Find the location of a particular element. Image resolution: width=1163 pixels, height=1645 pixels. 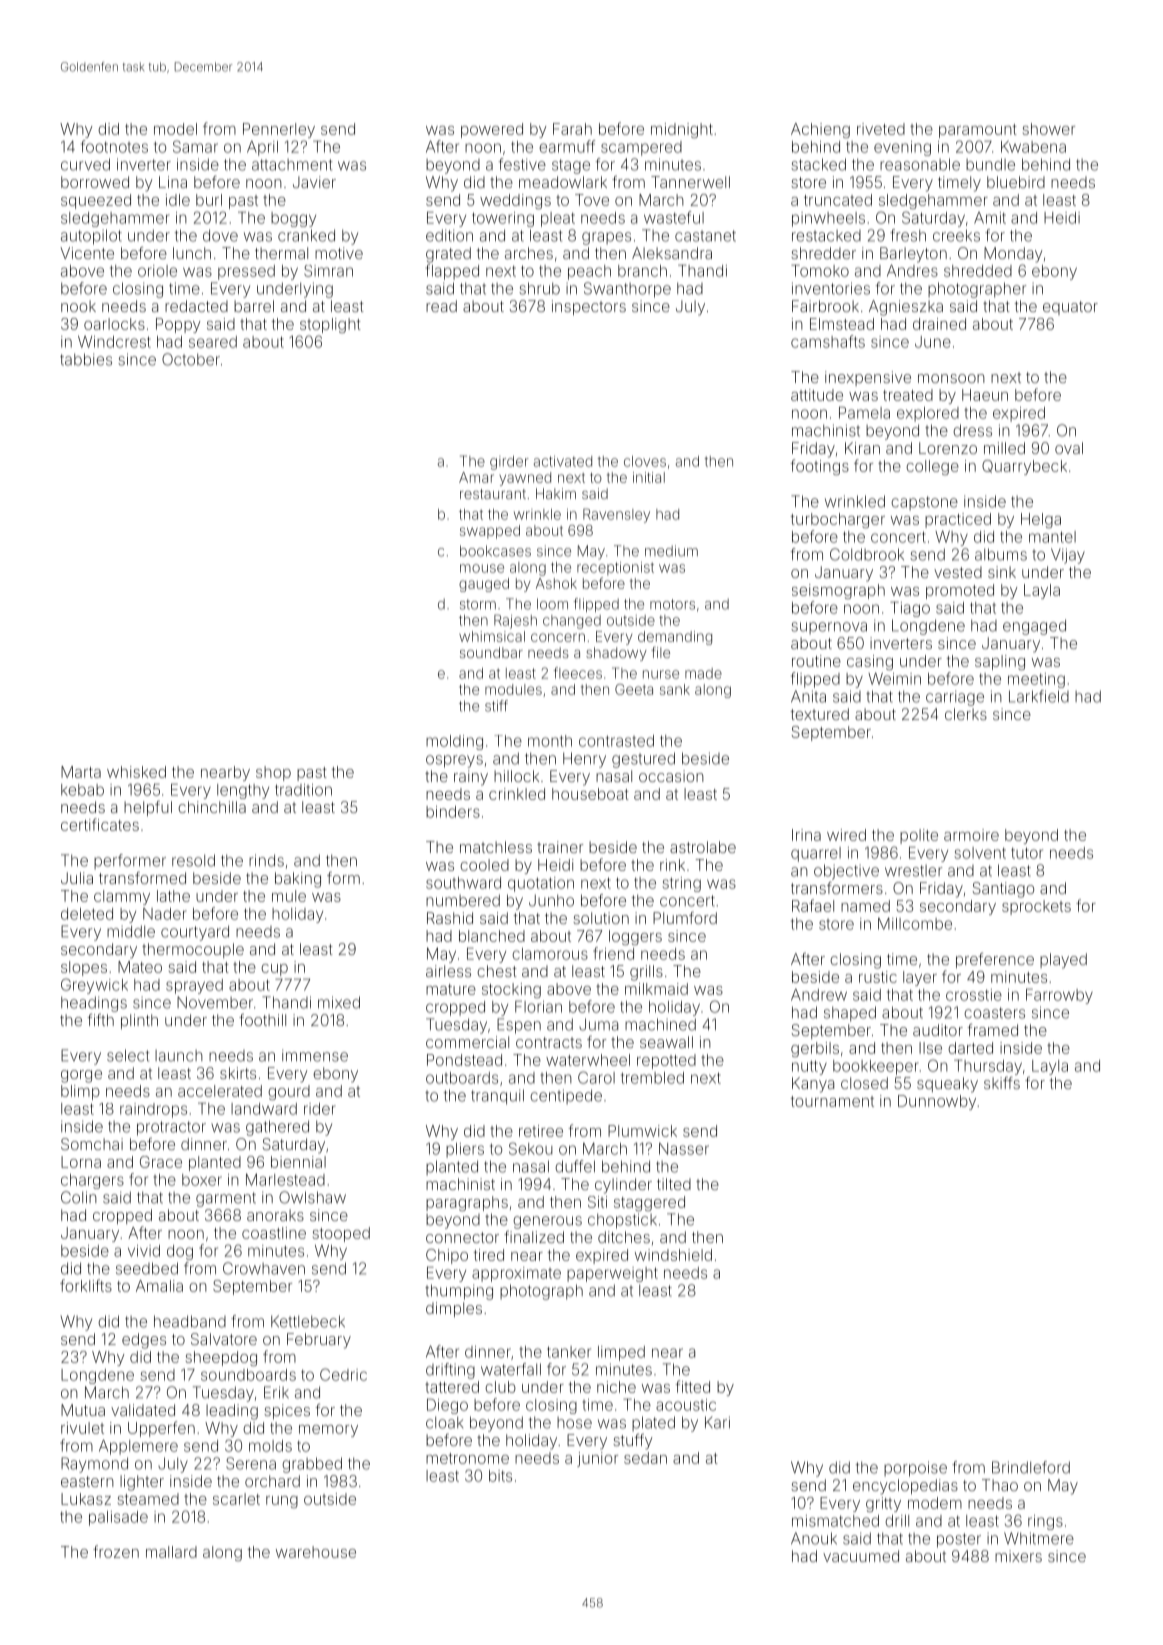

engaged is located at coordinates (1034, 627).
